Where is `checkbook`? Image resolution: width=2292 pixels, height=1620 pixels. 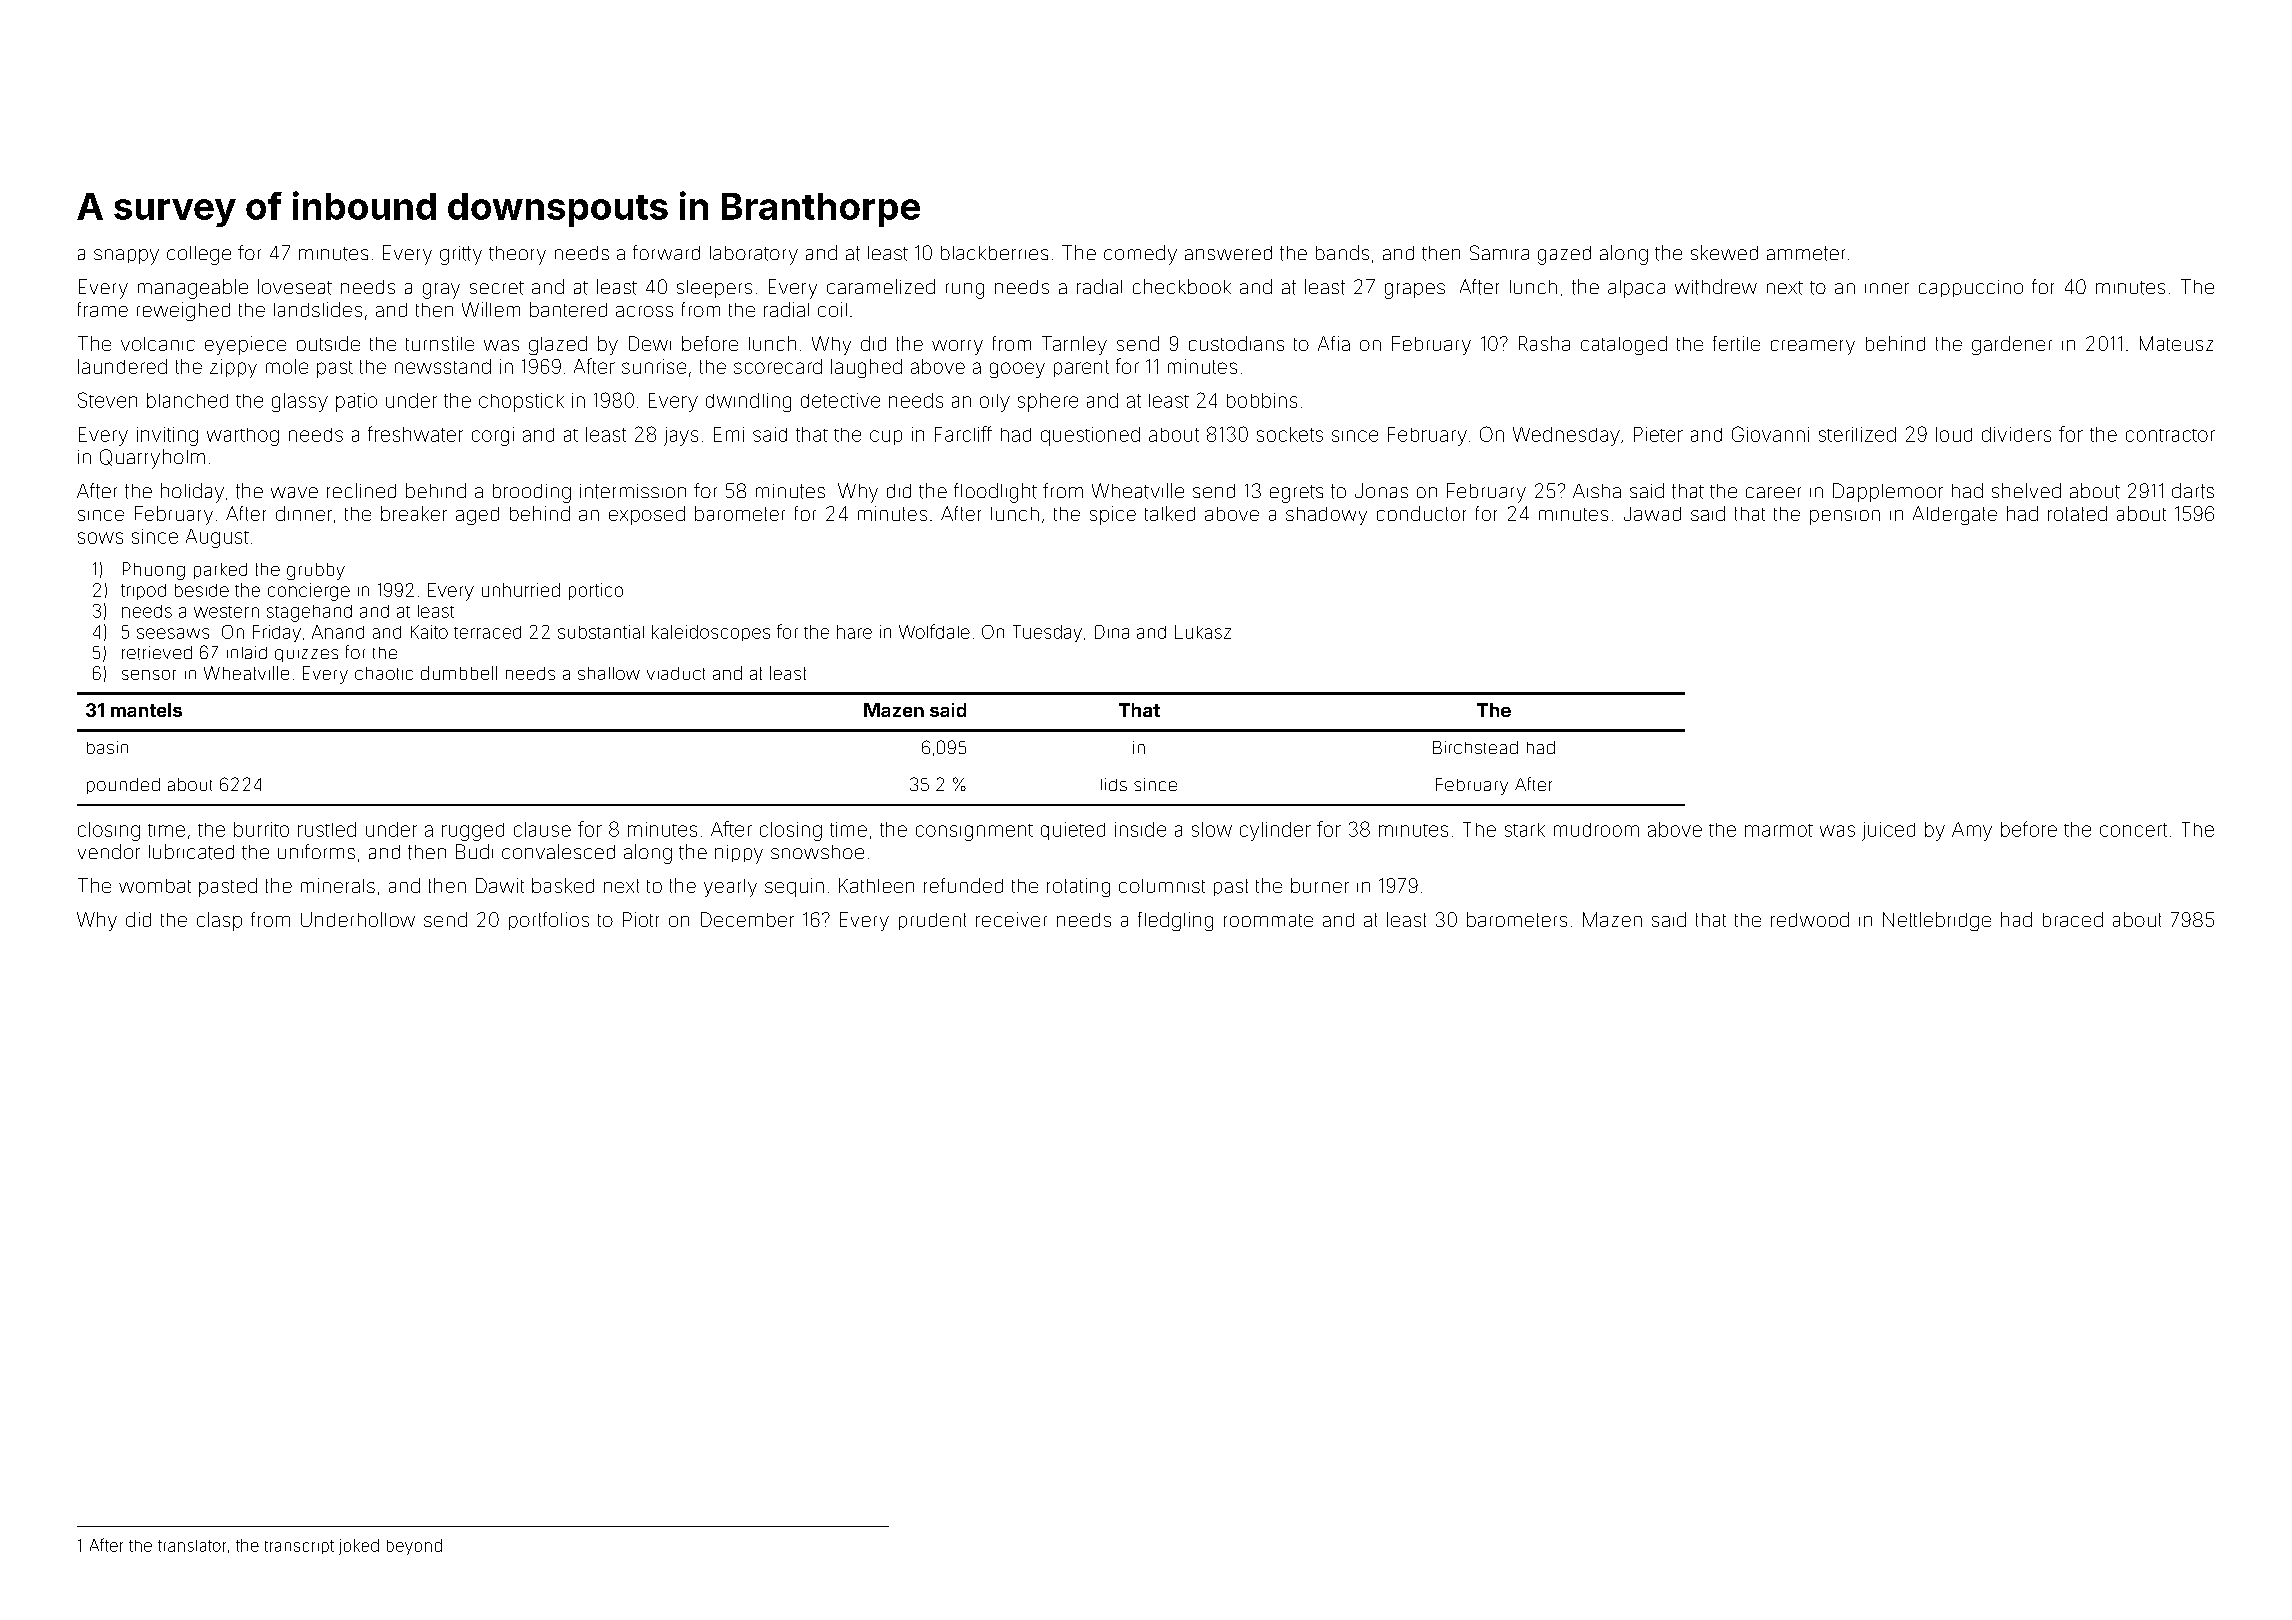
checkbook is located at coordinates (1182, 286).
